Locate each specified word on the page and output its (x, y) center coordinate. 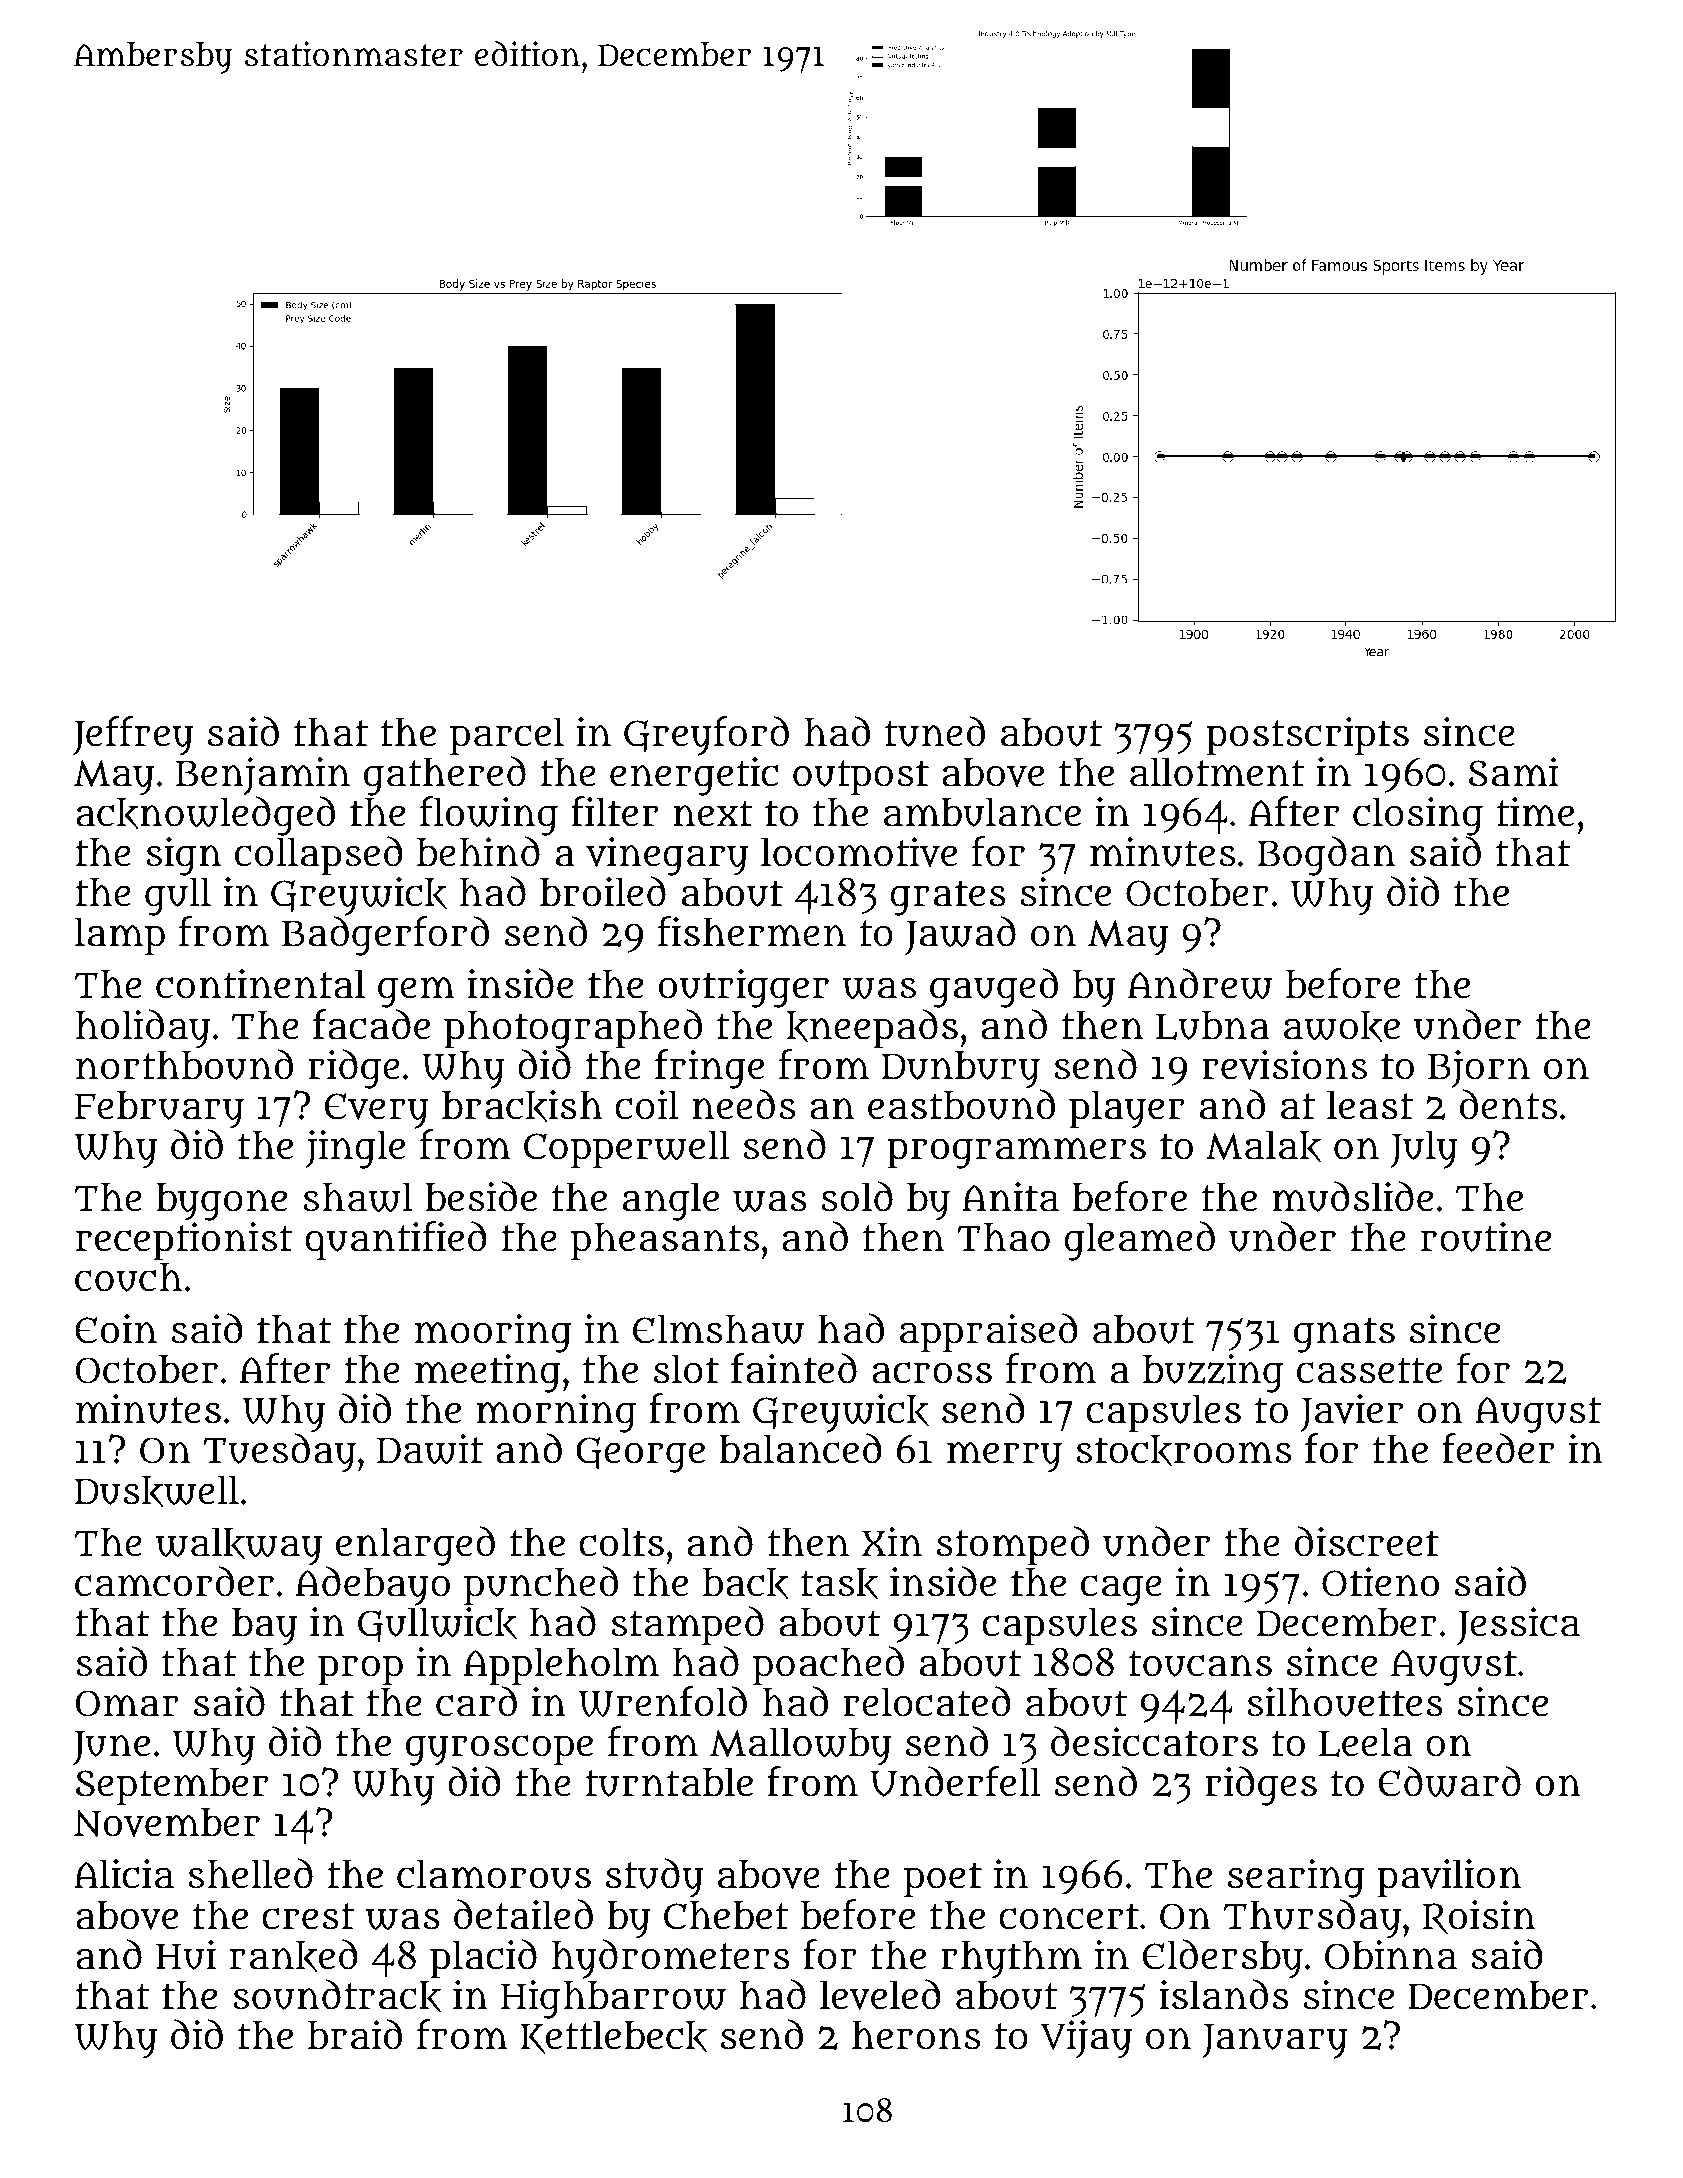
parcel (507, 736)
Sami (1513, 772)
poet (943, 1880)
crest (308, 1916)
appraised (989, 1333)
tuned (935, 731)
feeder (1498, 1449)
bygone (221, 1202)
